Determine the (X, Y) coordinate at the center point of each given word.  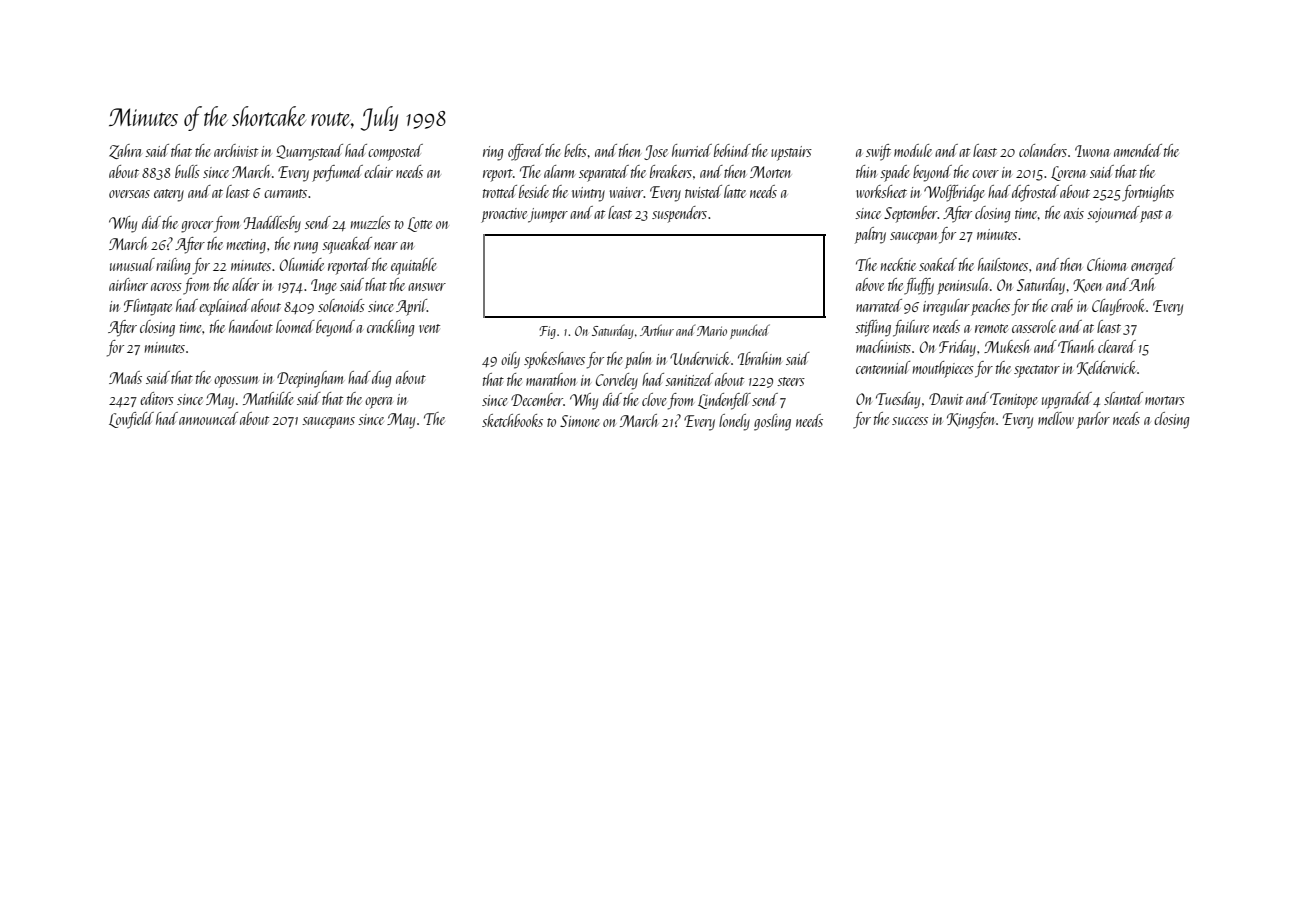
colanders (1043, 150)
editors (157, 398)
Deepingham (310, 379)
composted (395, 152)
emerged (1153, 266)
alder (245, 284)
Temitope (1013, 401)
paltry (870, 235)
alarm (559, 171)
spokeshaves (554, 360)
